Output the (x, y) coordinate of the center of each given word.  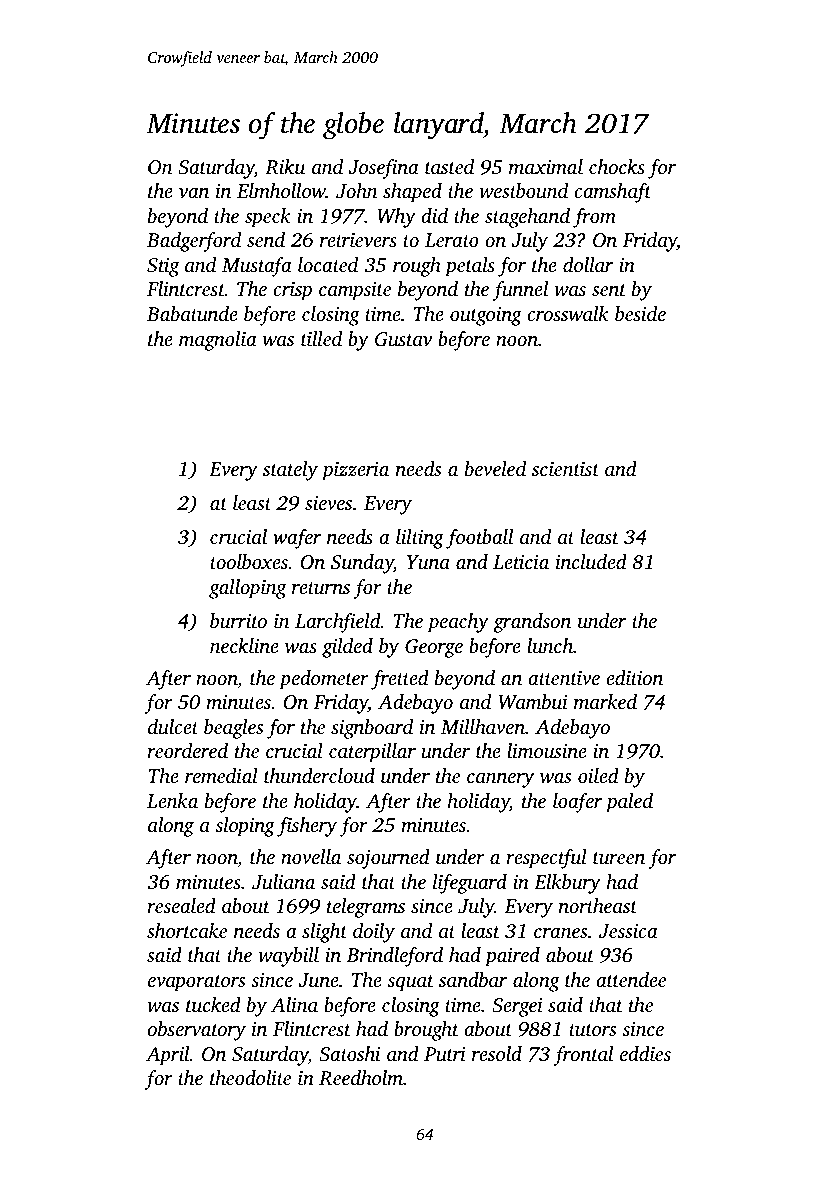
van (194, 193)
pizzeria (355, 471)
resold (497, 1053)
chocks (617, 166)
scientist (566, 469)
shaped (412, 193)
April (167, 1056)
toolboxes (249, 561)
